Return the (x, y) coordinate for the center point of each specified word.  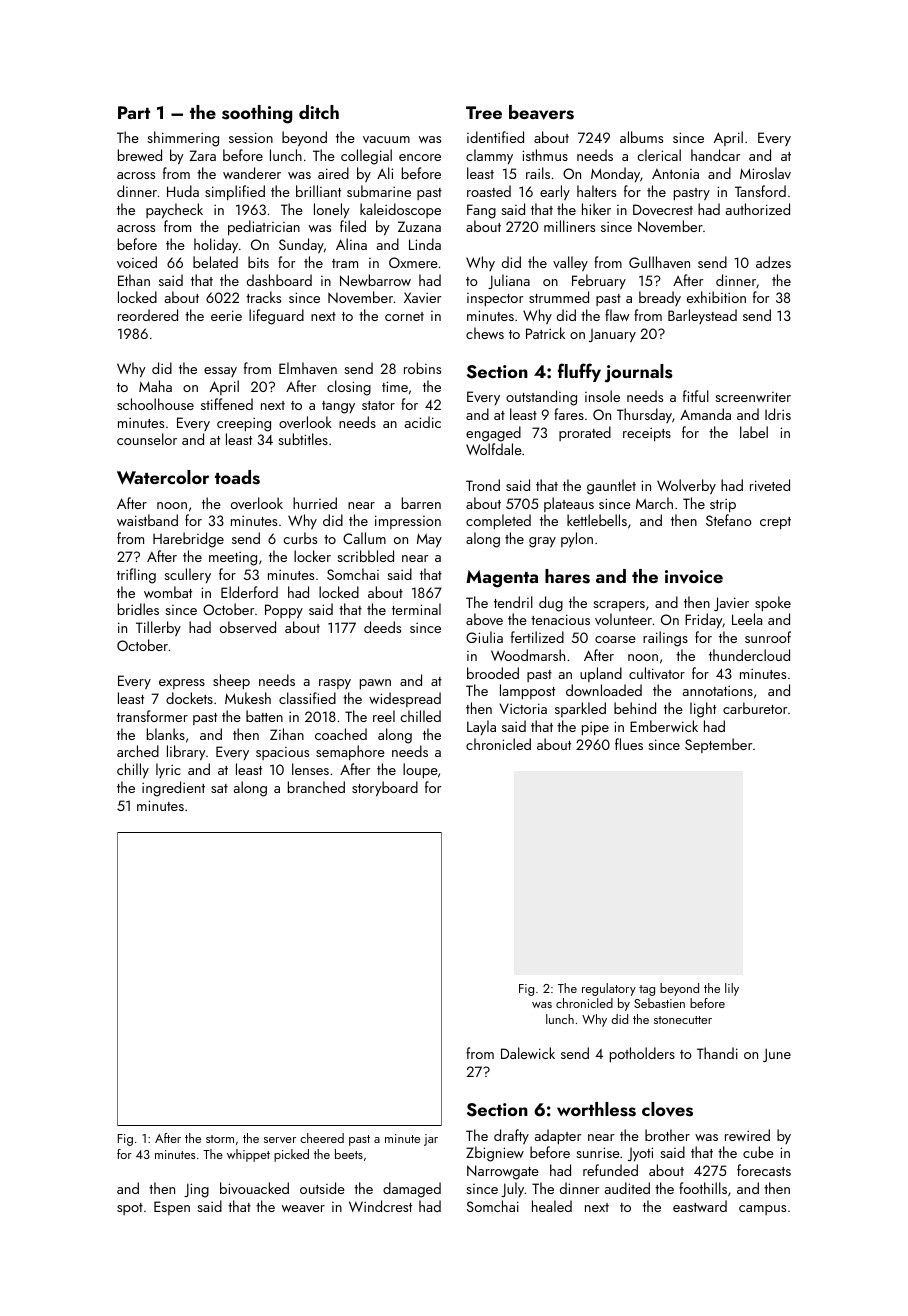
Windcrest (380, 1206)
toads (237, 477)
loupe (420, 770)
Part (134, 112)
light (703, 710)
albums (641, 137)
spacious (282, 753)
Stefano (729, 520)
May (429, 540)
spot (130, 1209)
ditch (319, 112)
